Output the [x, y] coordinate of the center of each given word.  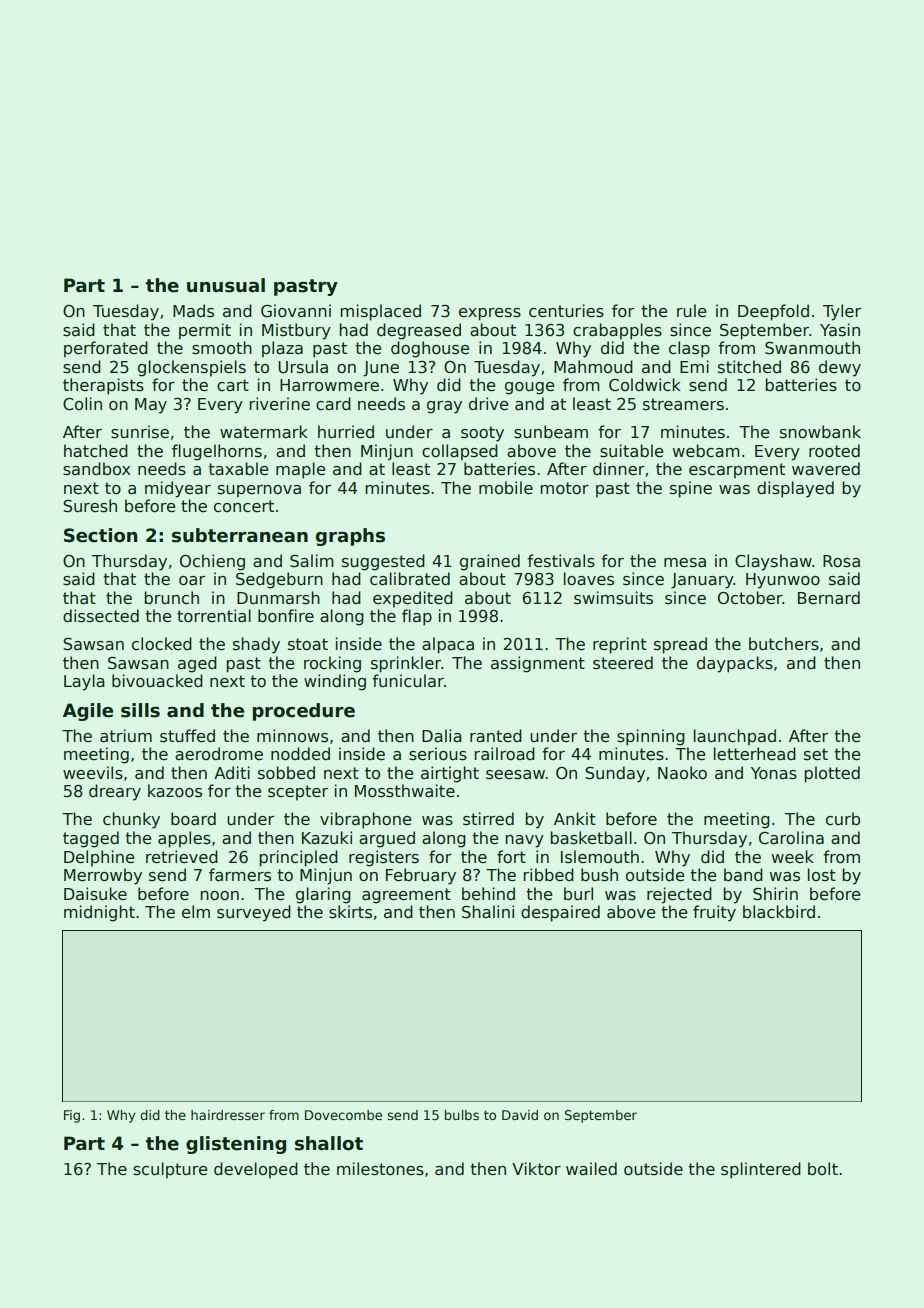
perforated [106, 349]
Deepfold [773, 312]
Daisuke [95, 894]
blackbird [779, 912]
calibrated [410, 579]
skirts [350, 912]
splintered [761, 1170]
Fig [72, 1116]
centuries [566, 311]
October [750, 598]
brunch [171, 598]
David [520, 1115]
